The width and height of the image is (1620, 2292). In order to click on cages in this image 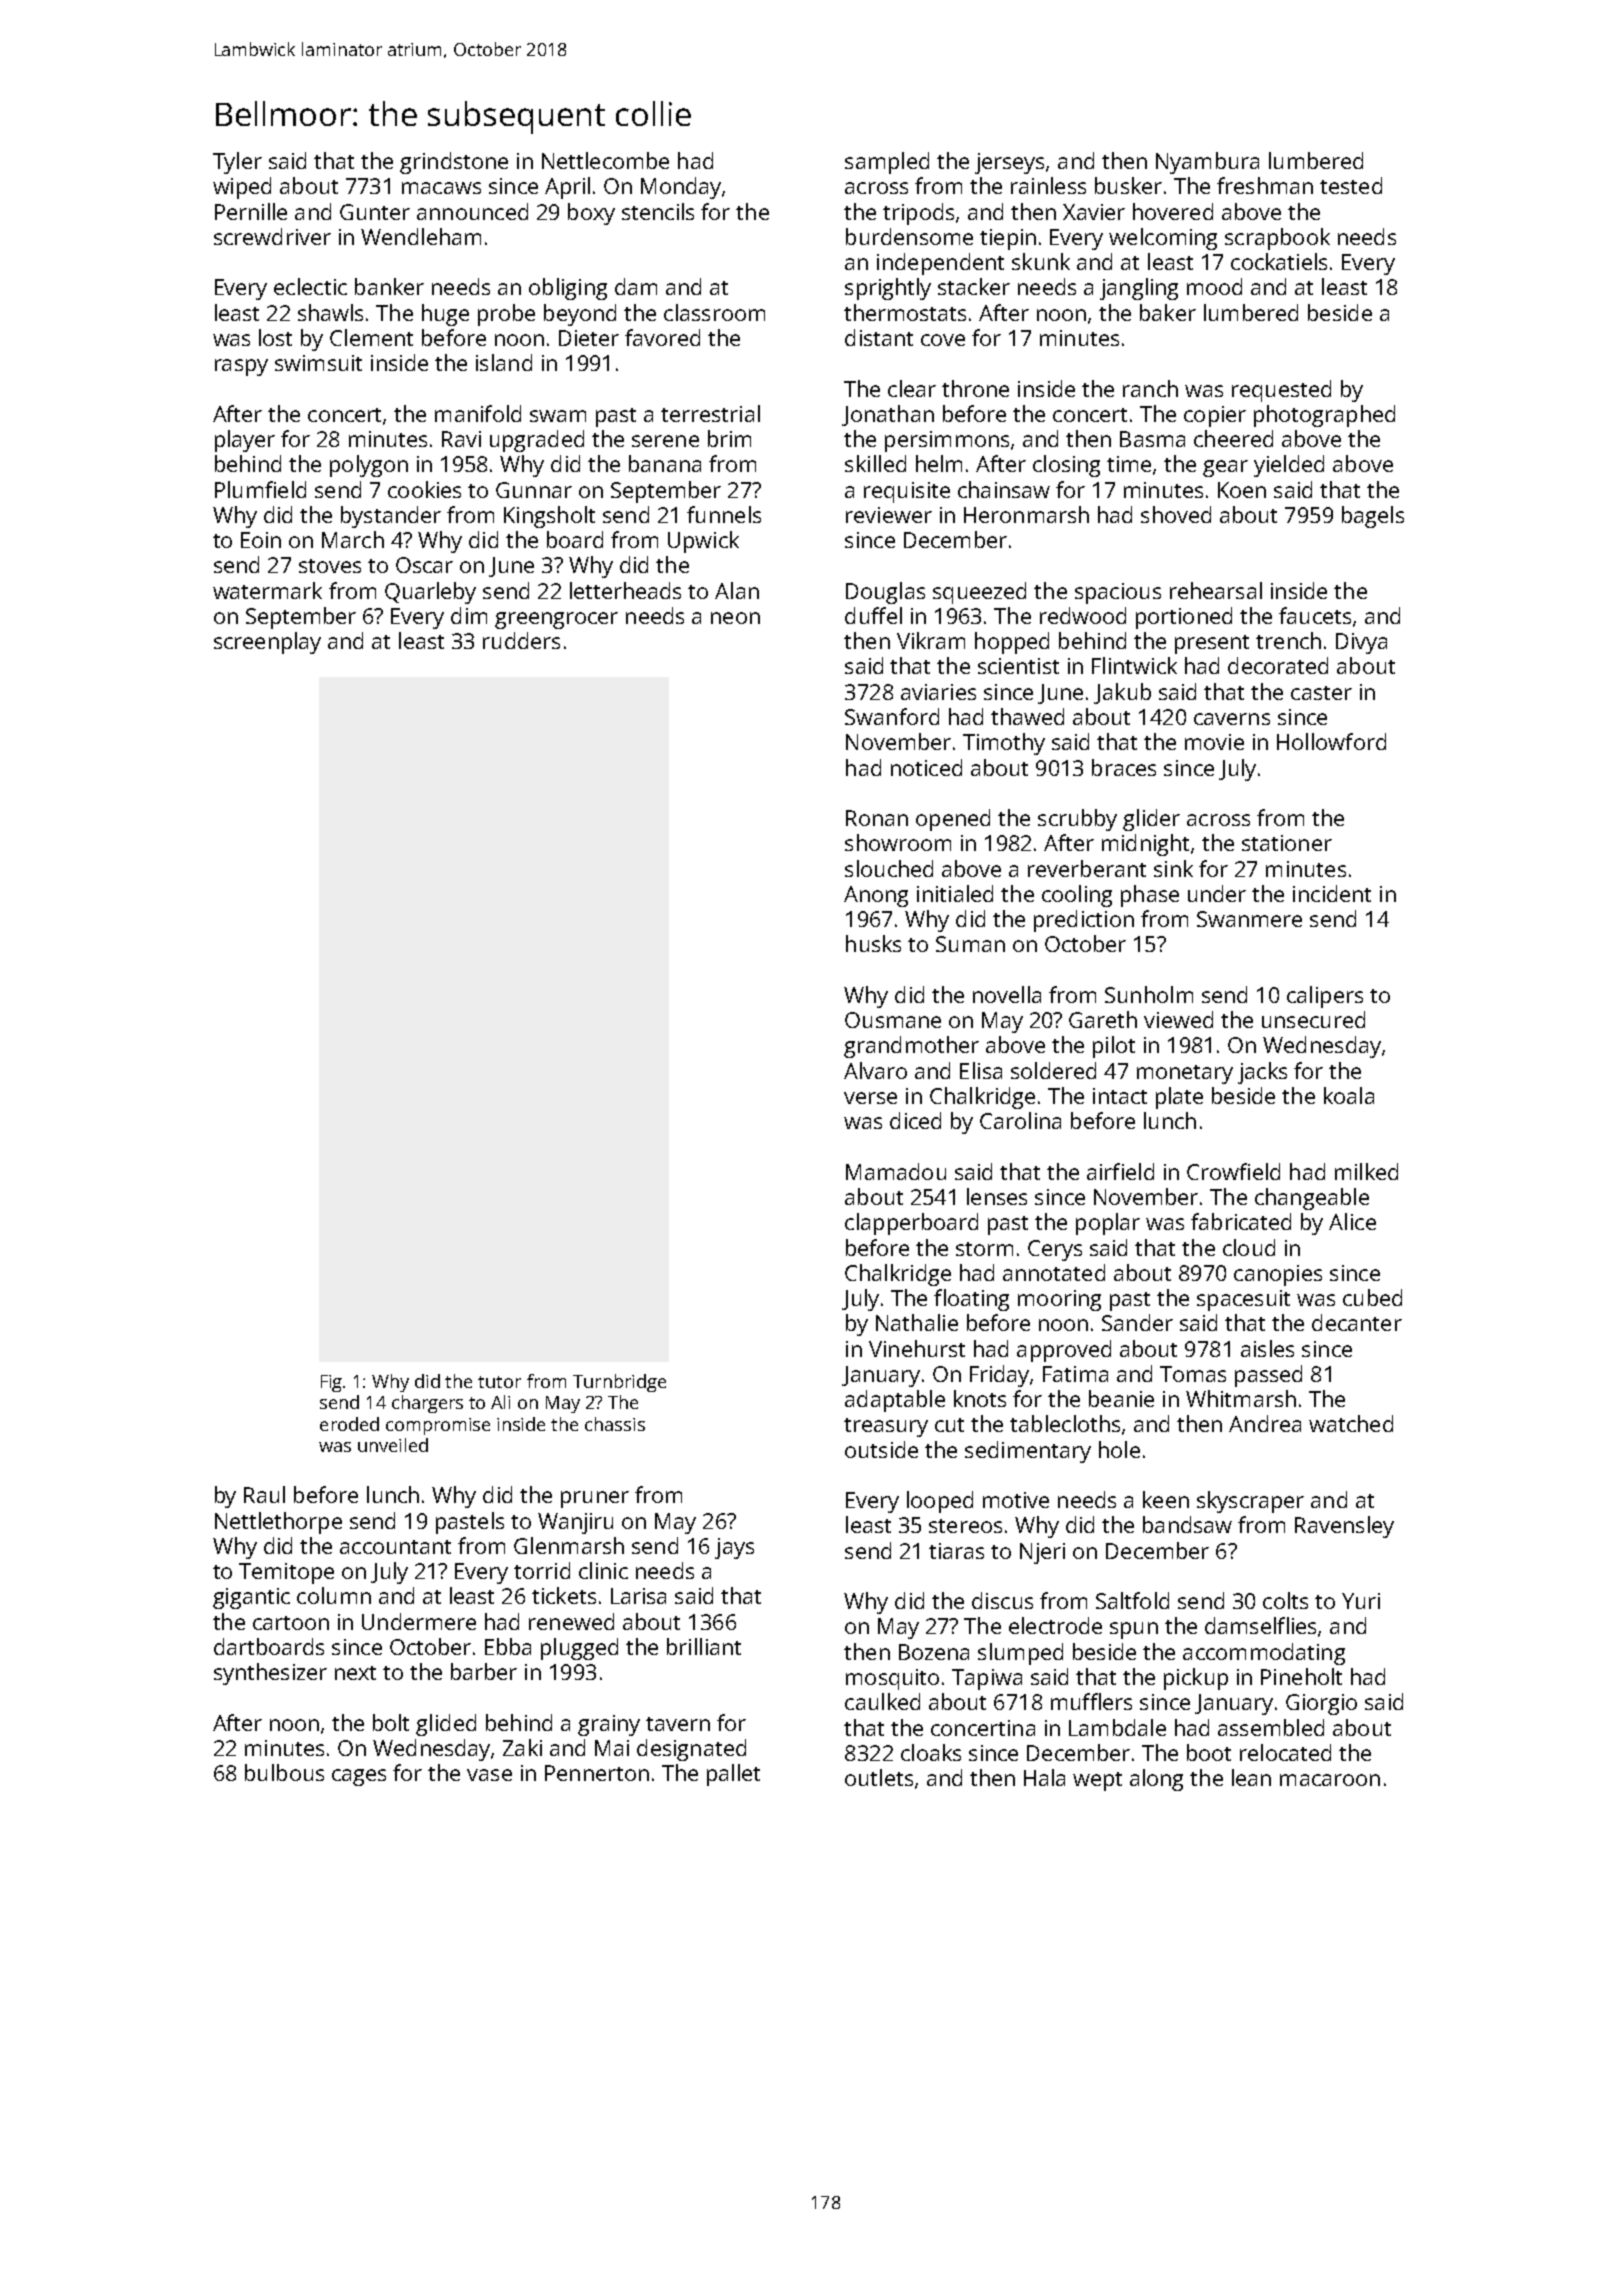, I will do `click(359, 1777)`.
